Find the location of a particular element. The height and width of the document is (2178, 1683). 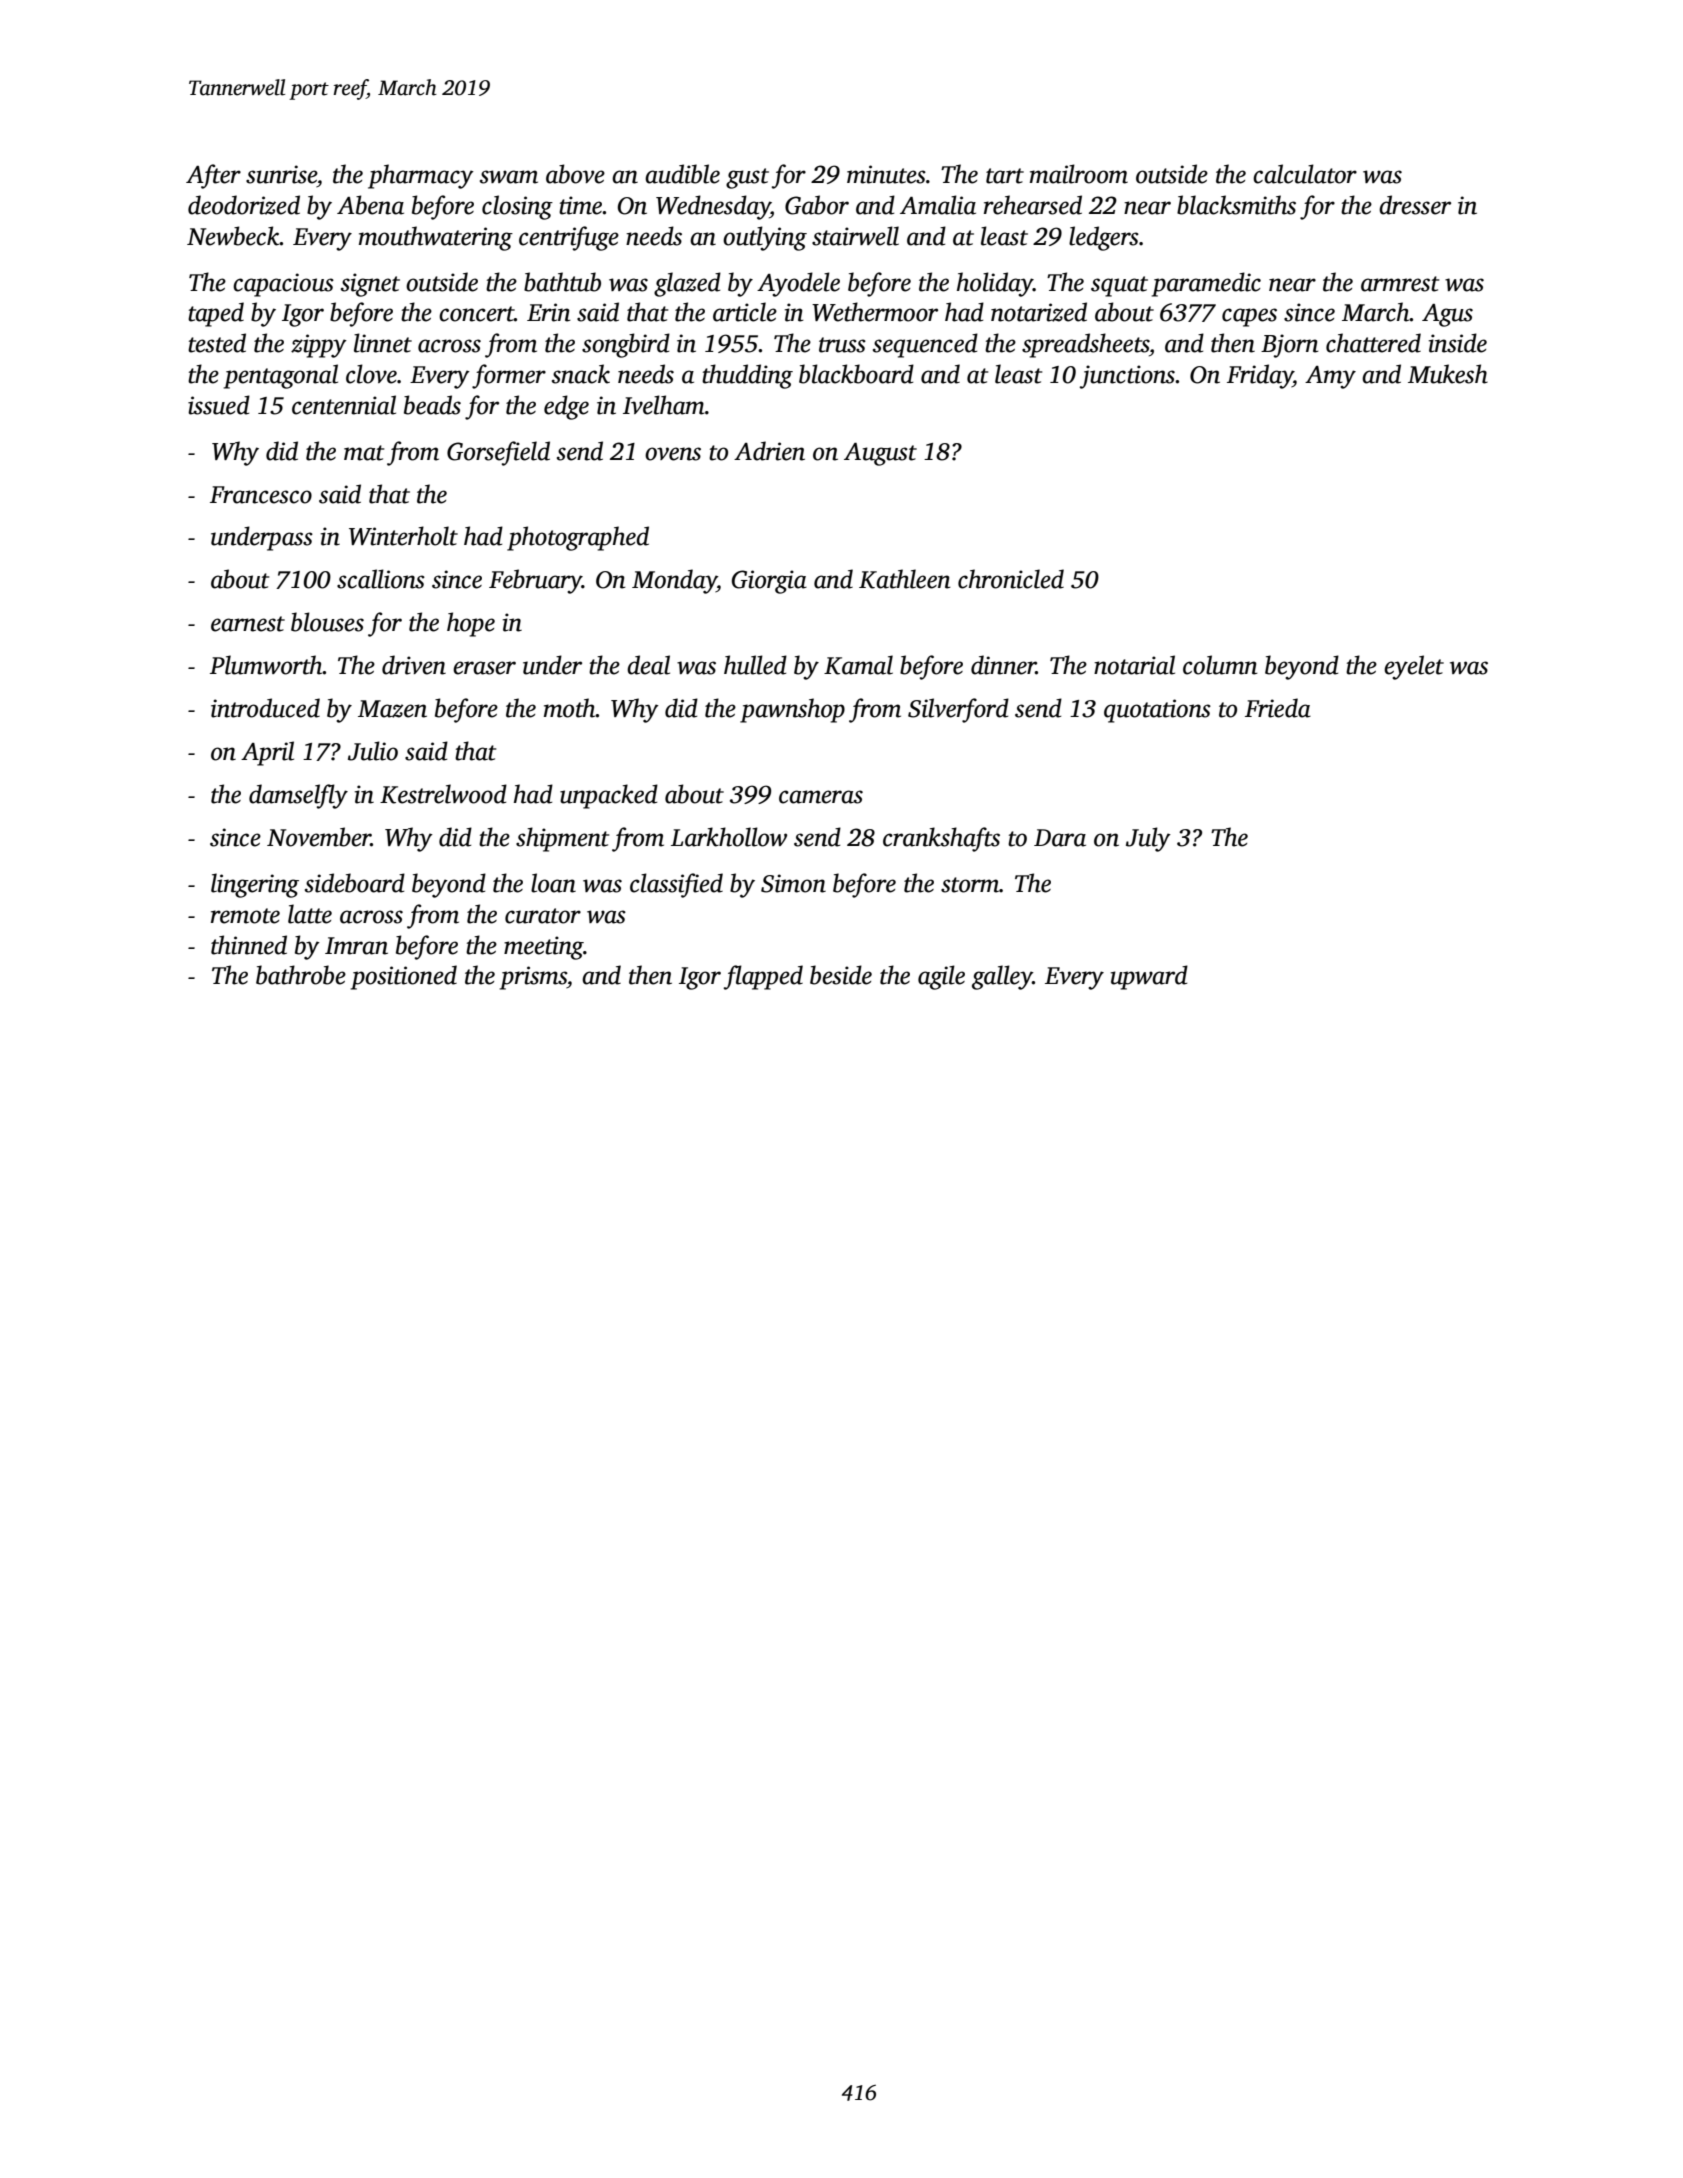

thinned is located at coordinates (249, 945).
